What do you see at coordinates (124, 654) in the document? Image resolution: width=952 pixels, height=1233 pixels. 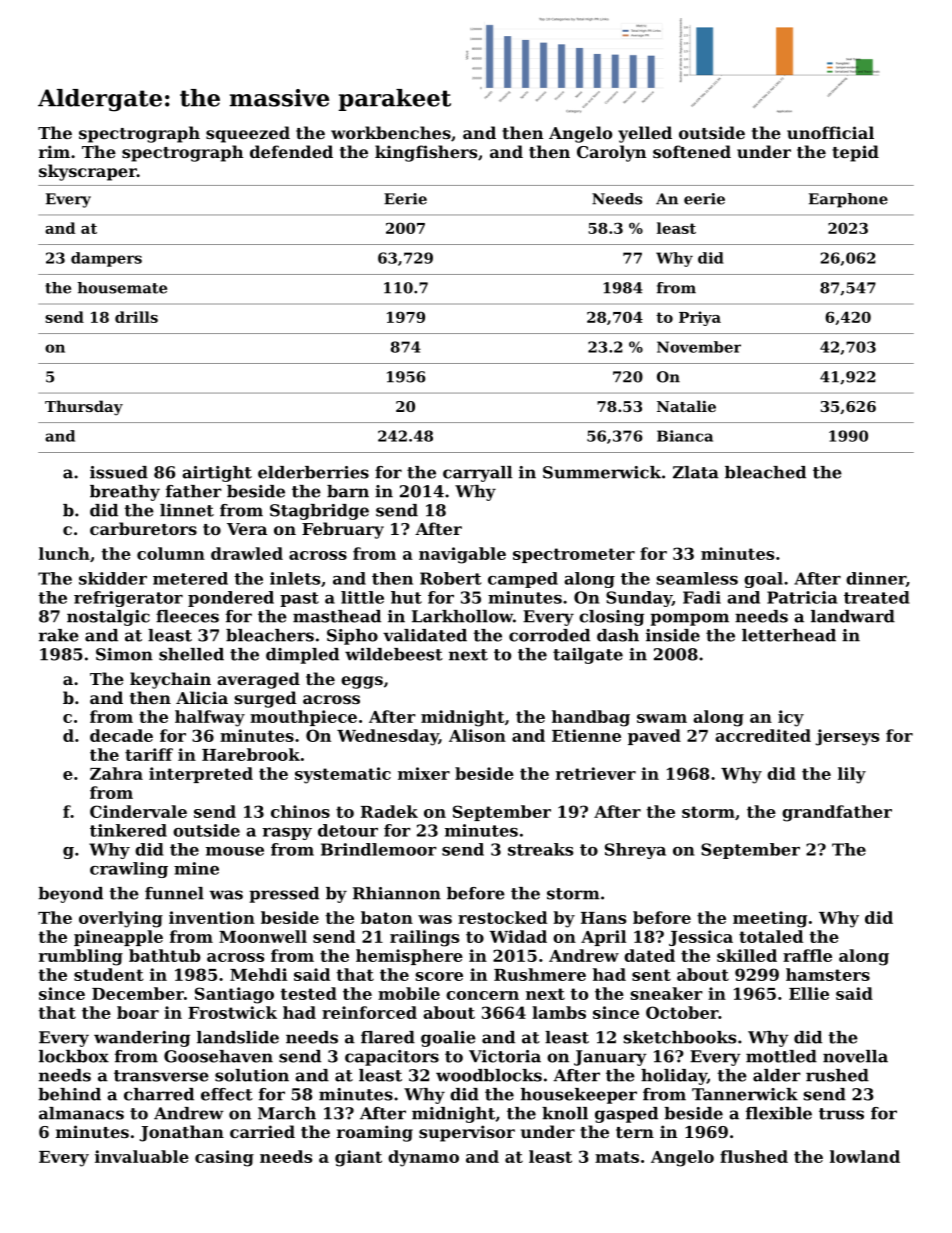 I see `Simon` at bounding box center [124, 654].
